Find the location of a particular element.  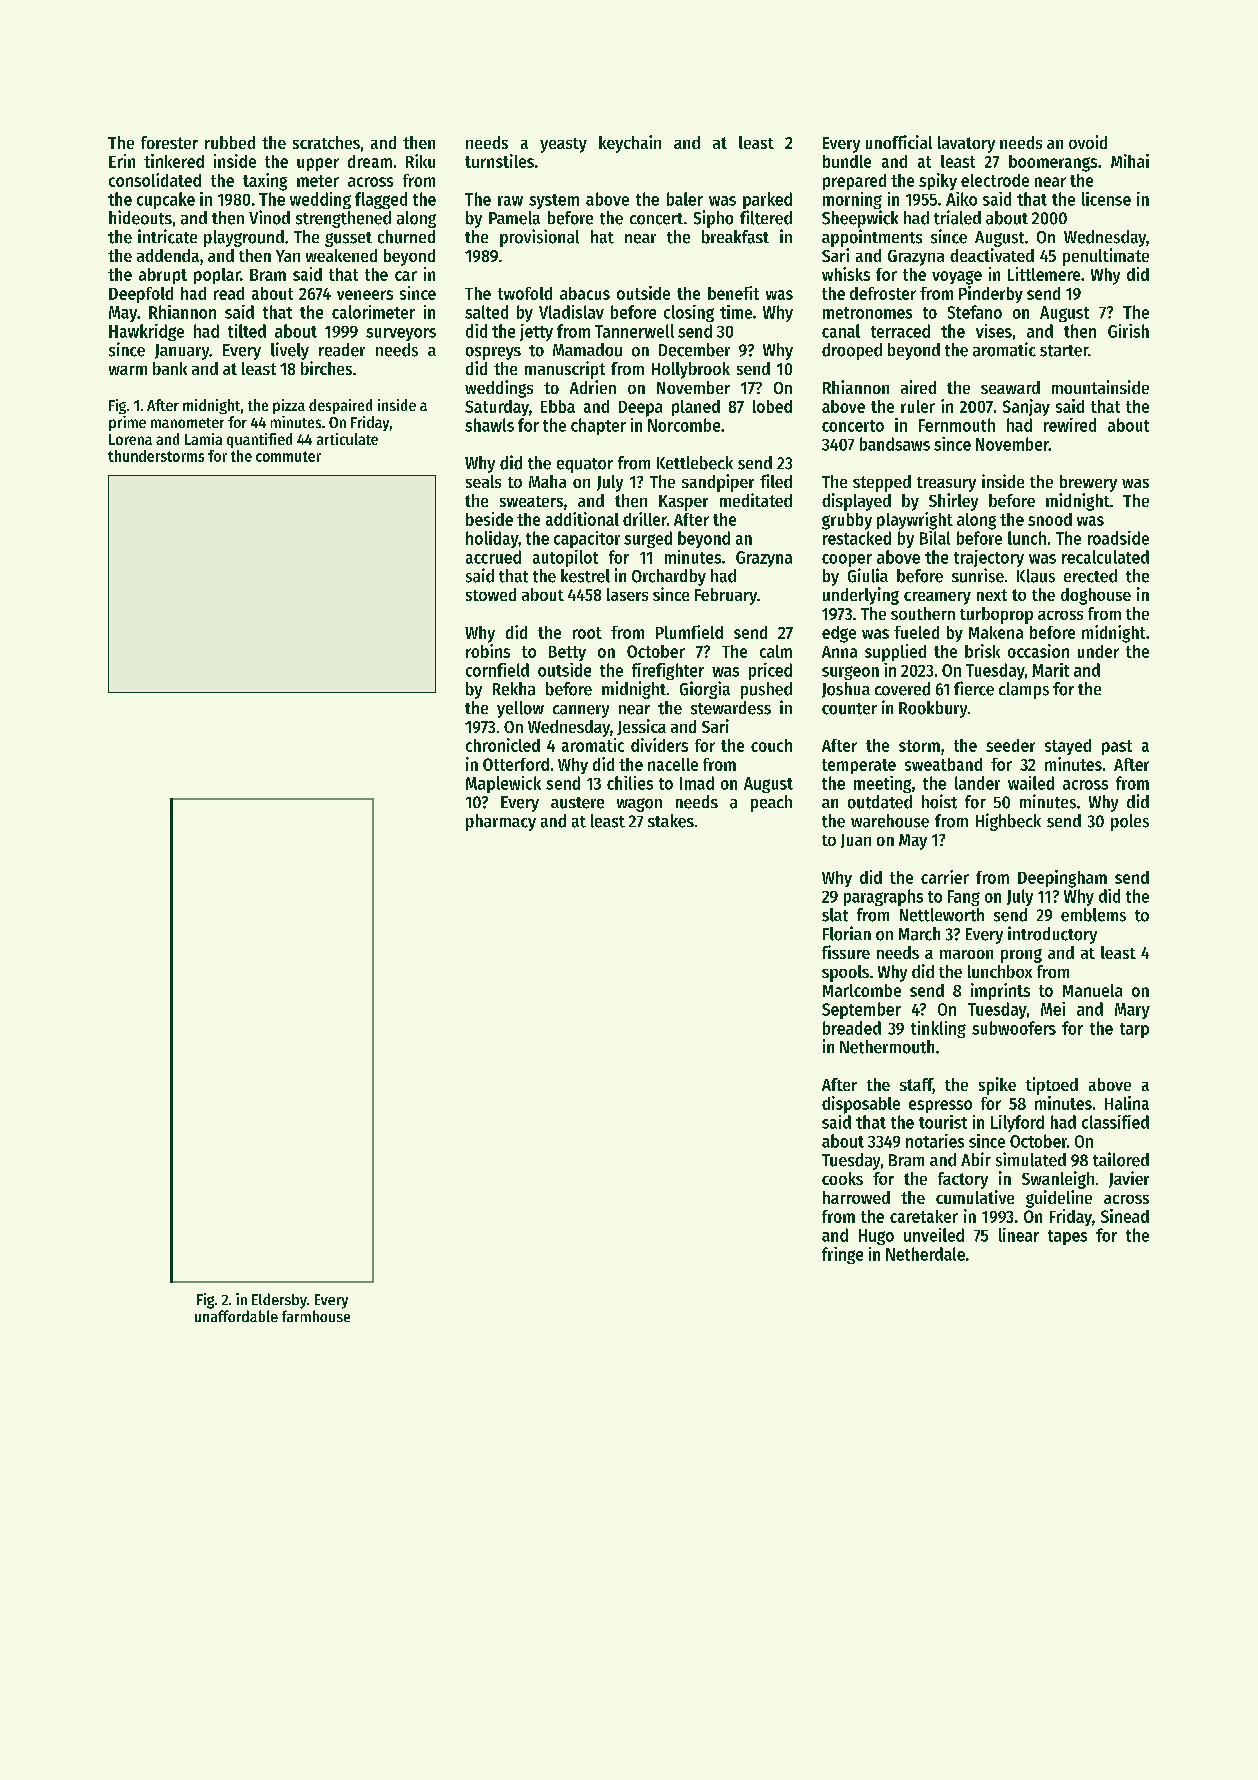

farmhouse is located at coordinates (316, 1316).
